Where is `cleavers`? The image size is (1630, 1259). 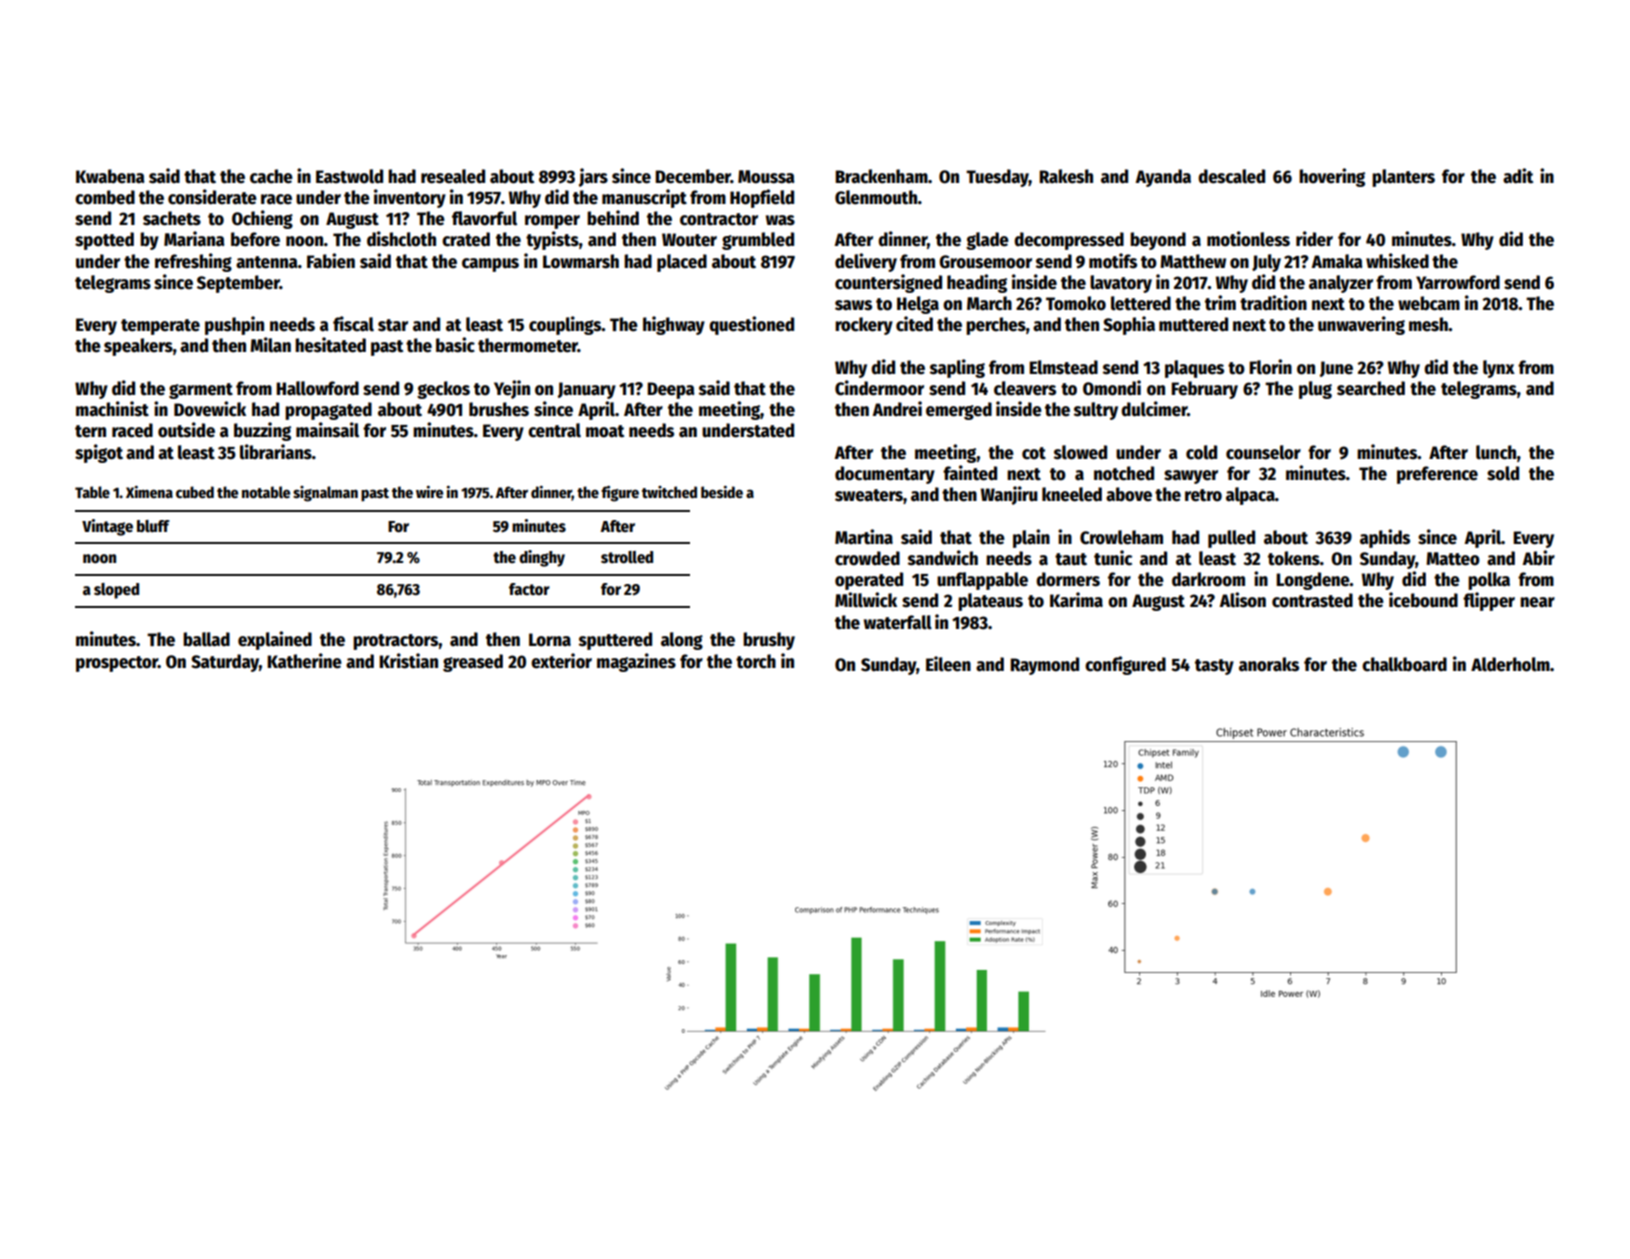
cleavers is located at coordinates (1025, 388).
